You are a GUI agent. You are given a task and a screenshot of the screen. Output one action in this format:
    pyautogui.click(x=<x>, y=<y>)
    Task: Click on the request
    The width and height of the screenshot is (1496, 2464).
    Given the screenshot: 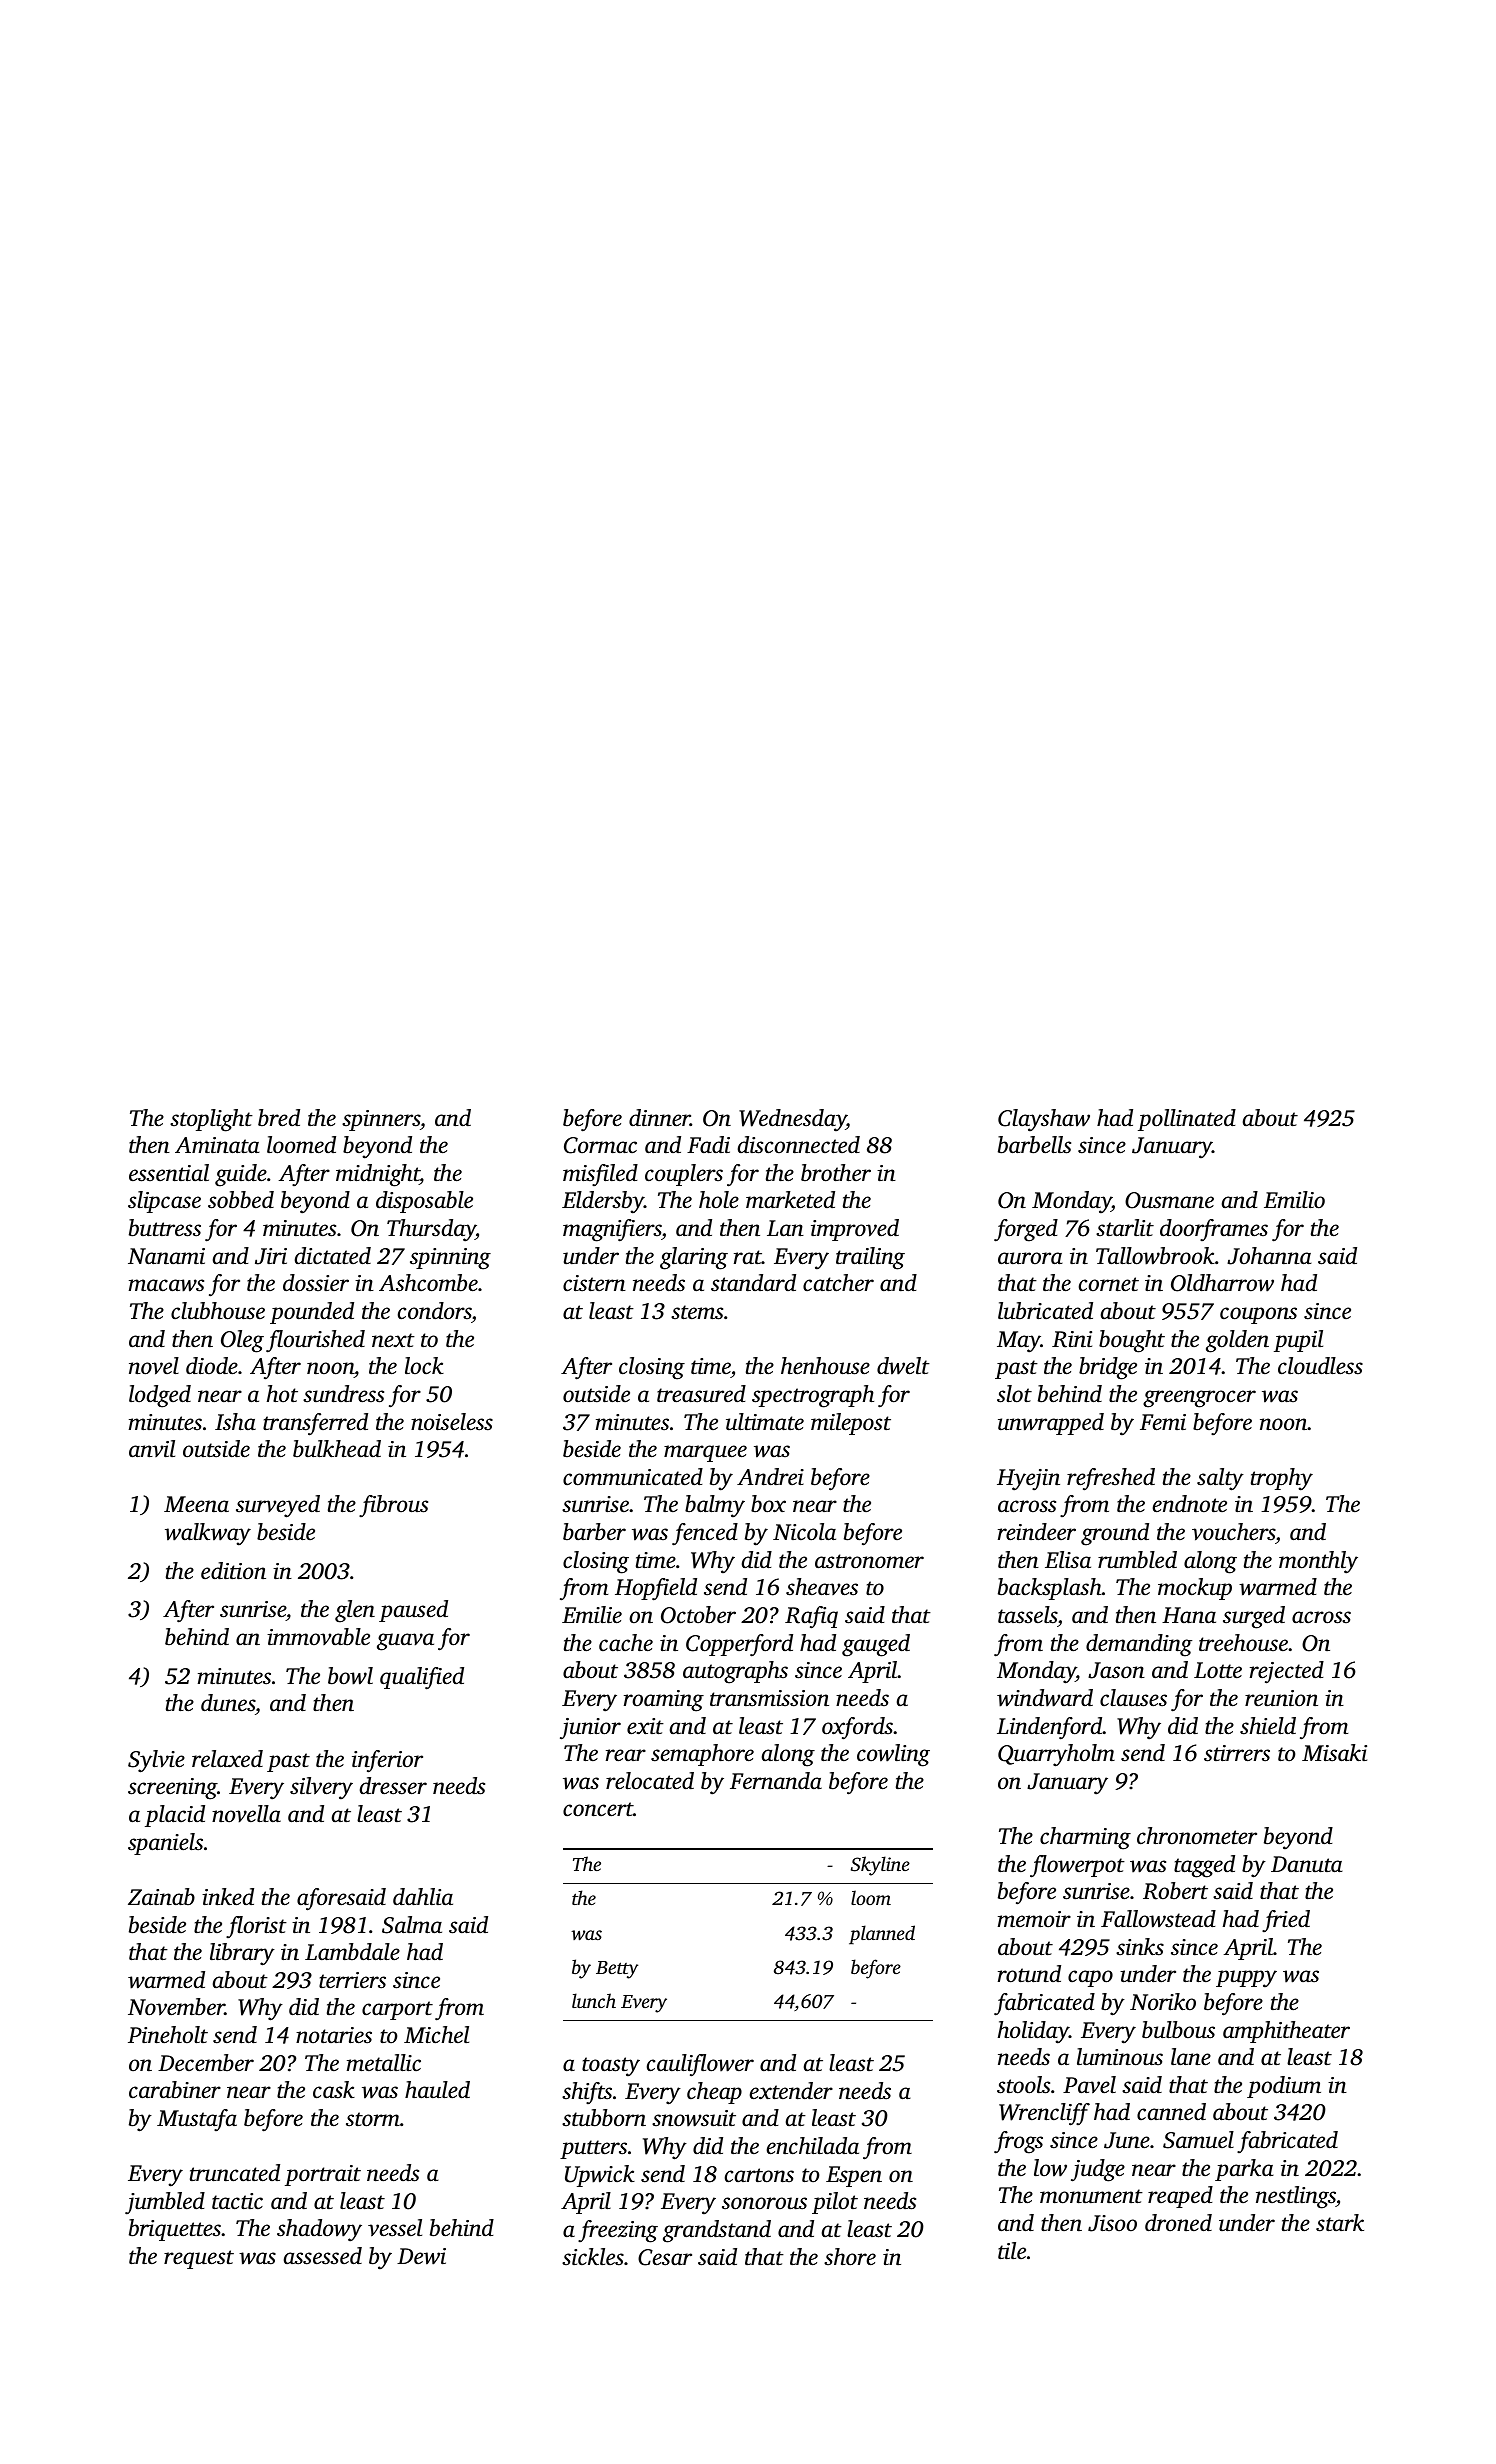 What is the action you would take?
    pyautogui.click(x=199, y=2259)
